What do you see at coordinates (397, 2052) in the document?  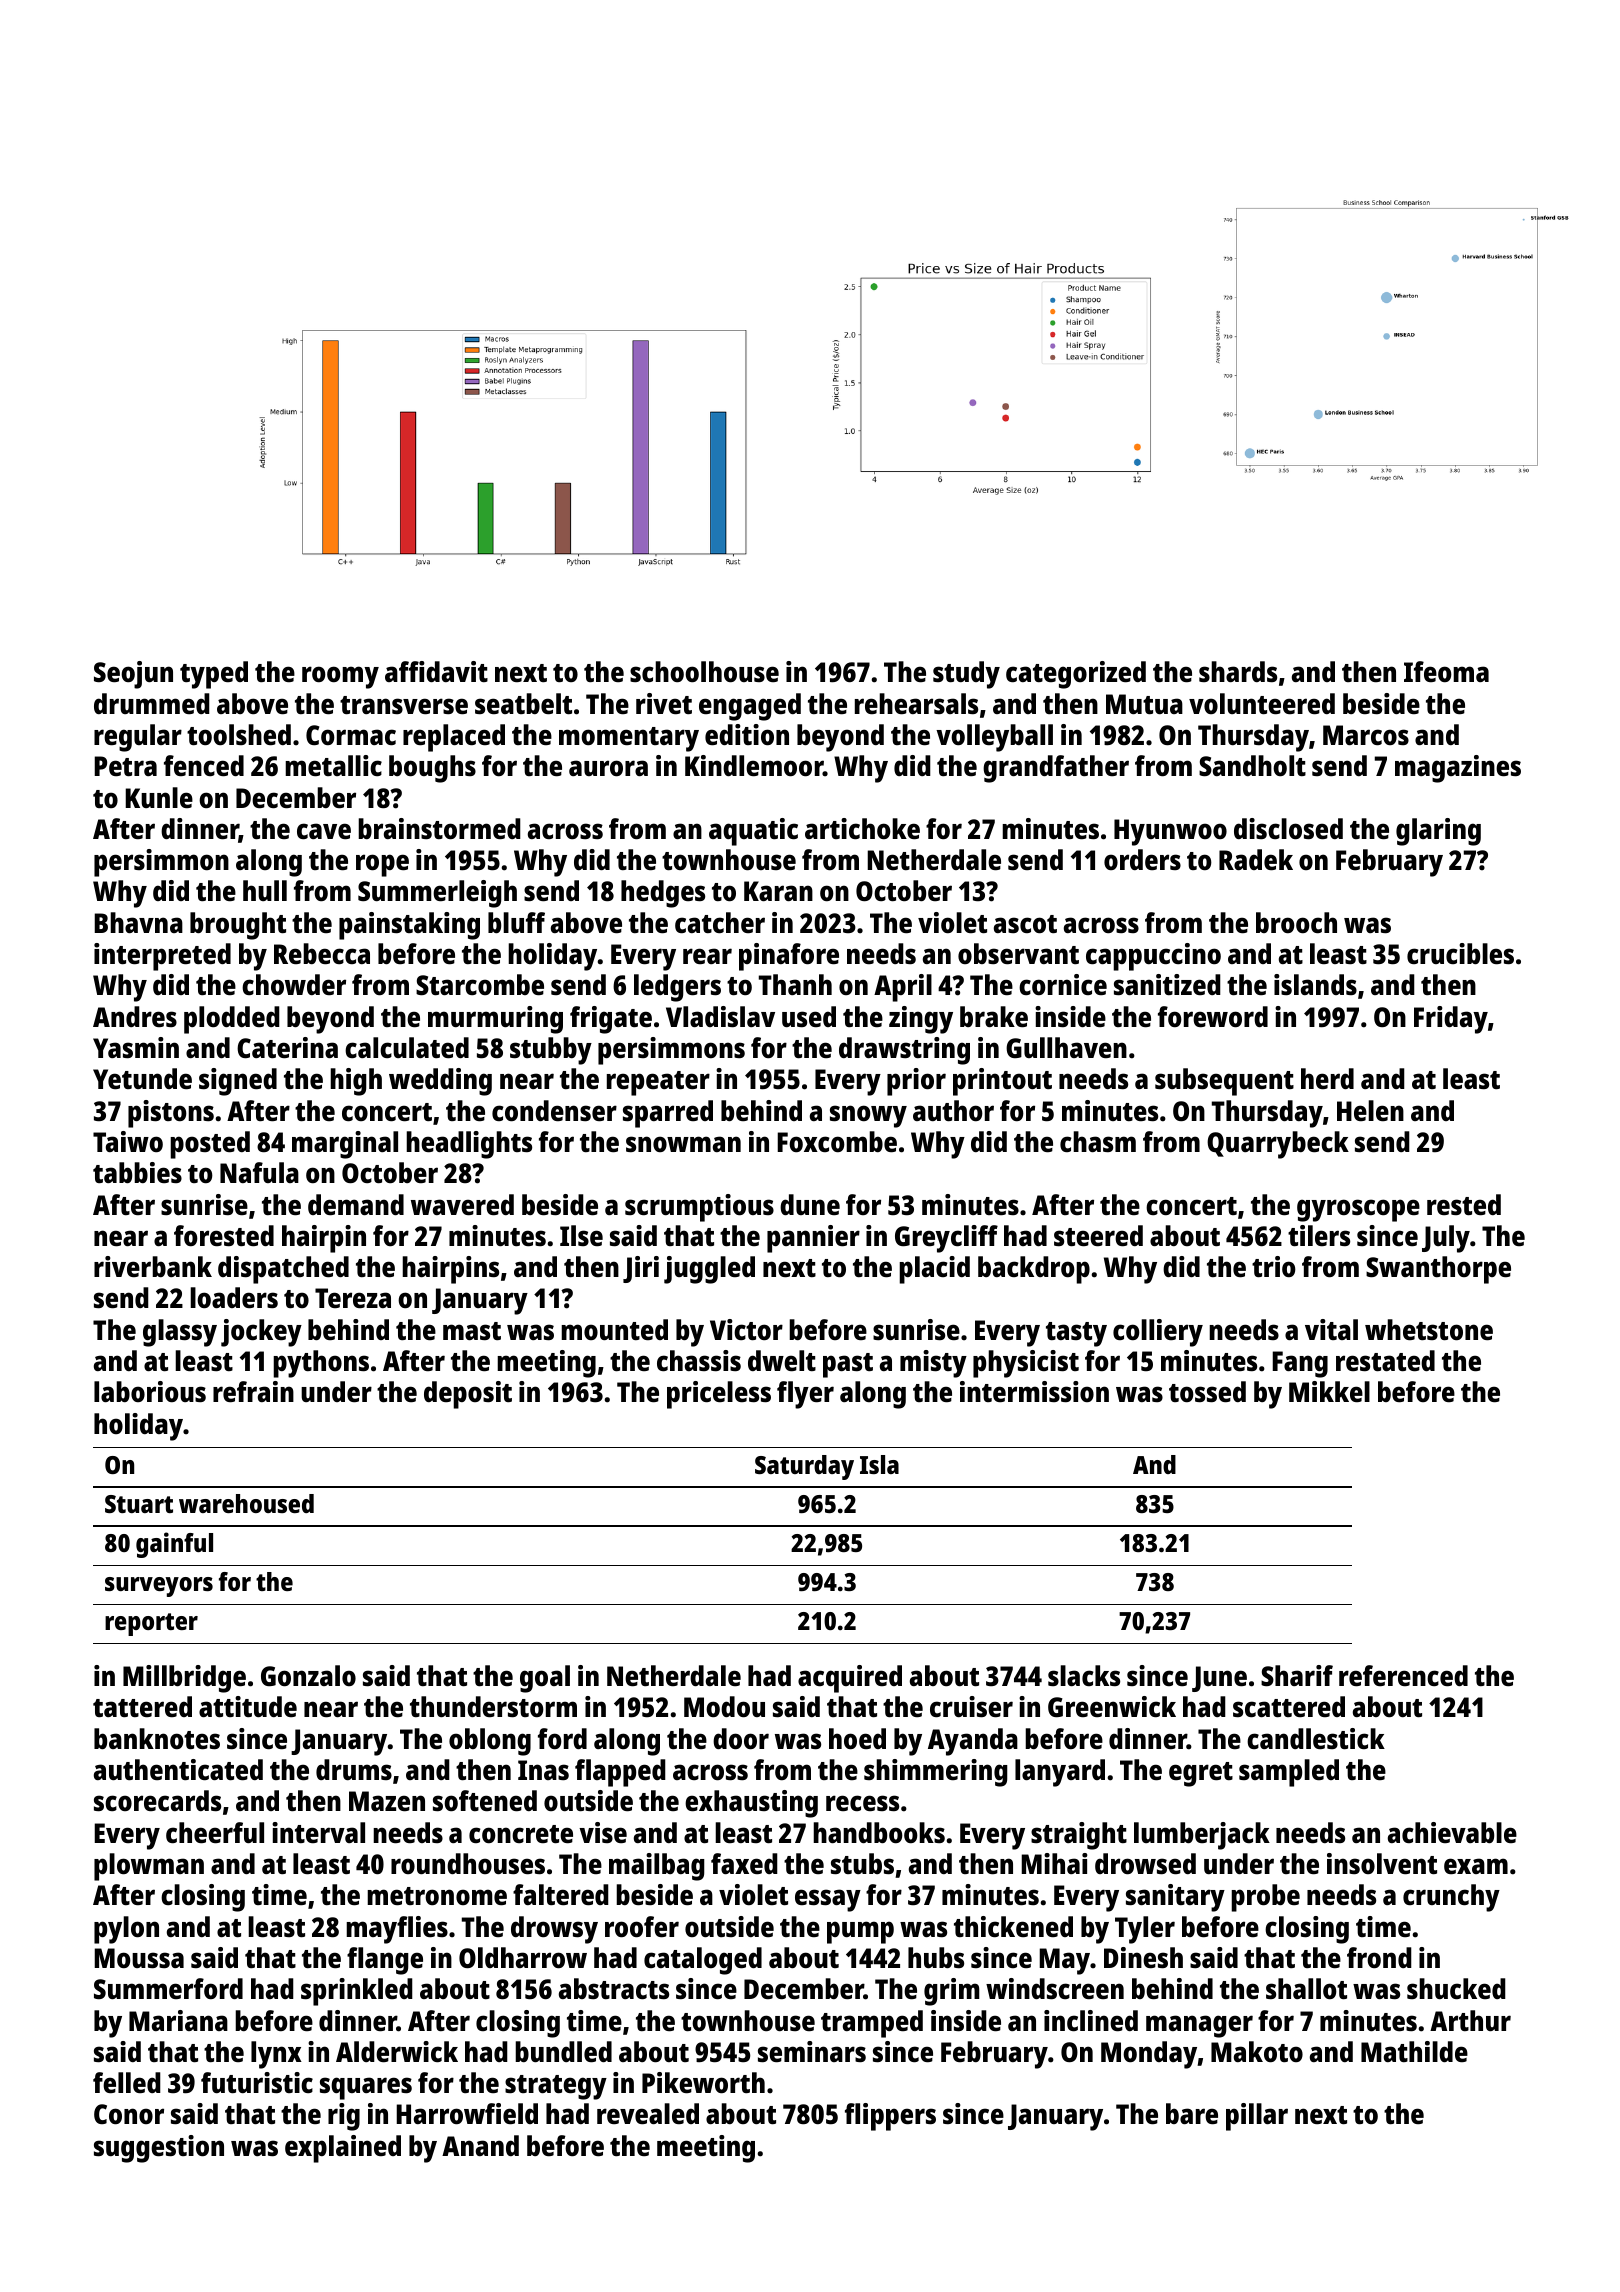 I see `Alderwick` at bounding box center [397, 2052].
